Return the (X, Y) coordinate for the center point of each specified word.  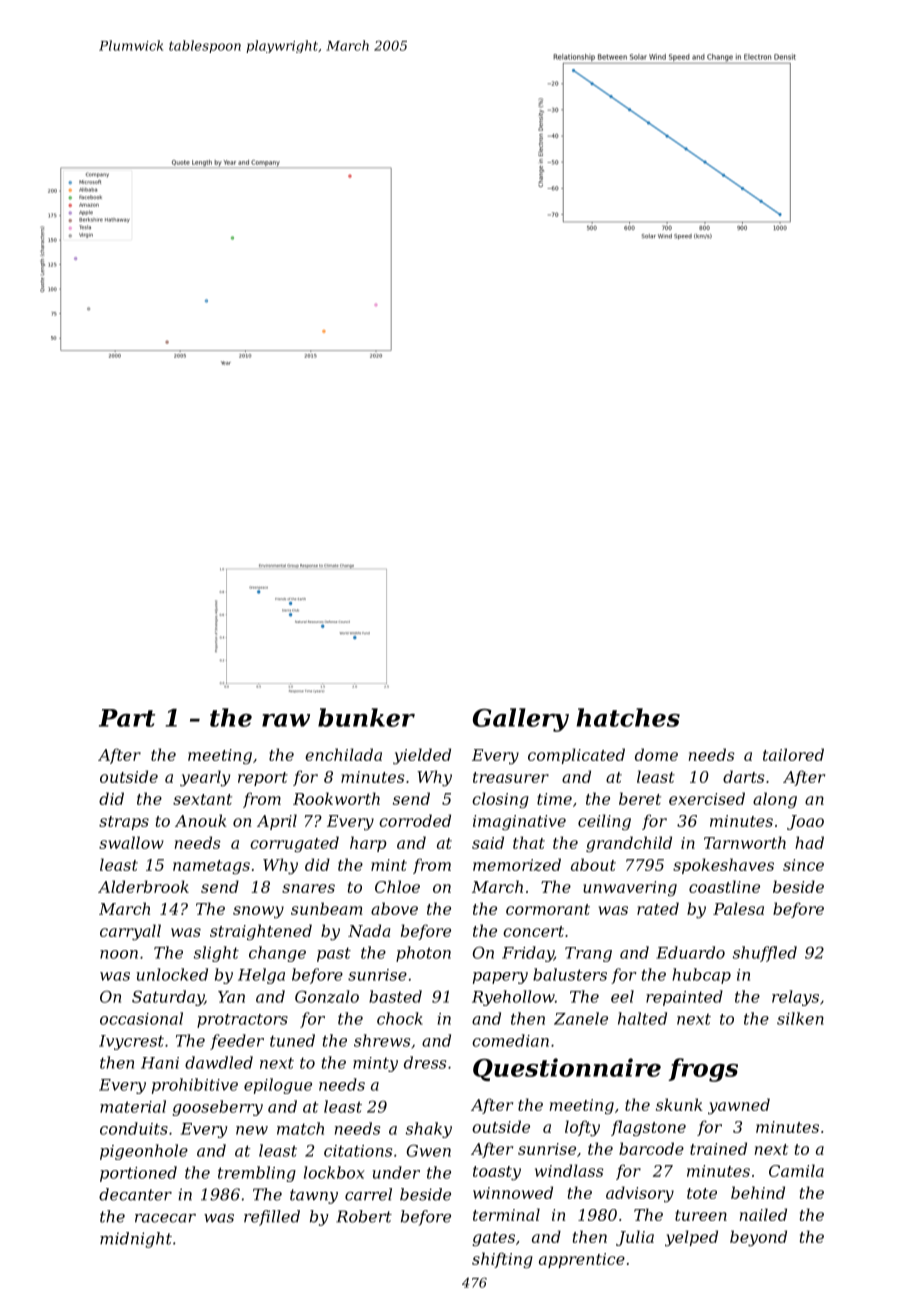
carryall (130, 932)
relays (795, 998)
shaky (429, 1130)
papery (500, 978)
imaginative (519, 822)
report (263, 779)
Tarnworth (745, 842)
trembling (257, 1174)
